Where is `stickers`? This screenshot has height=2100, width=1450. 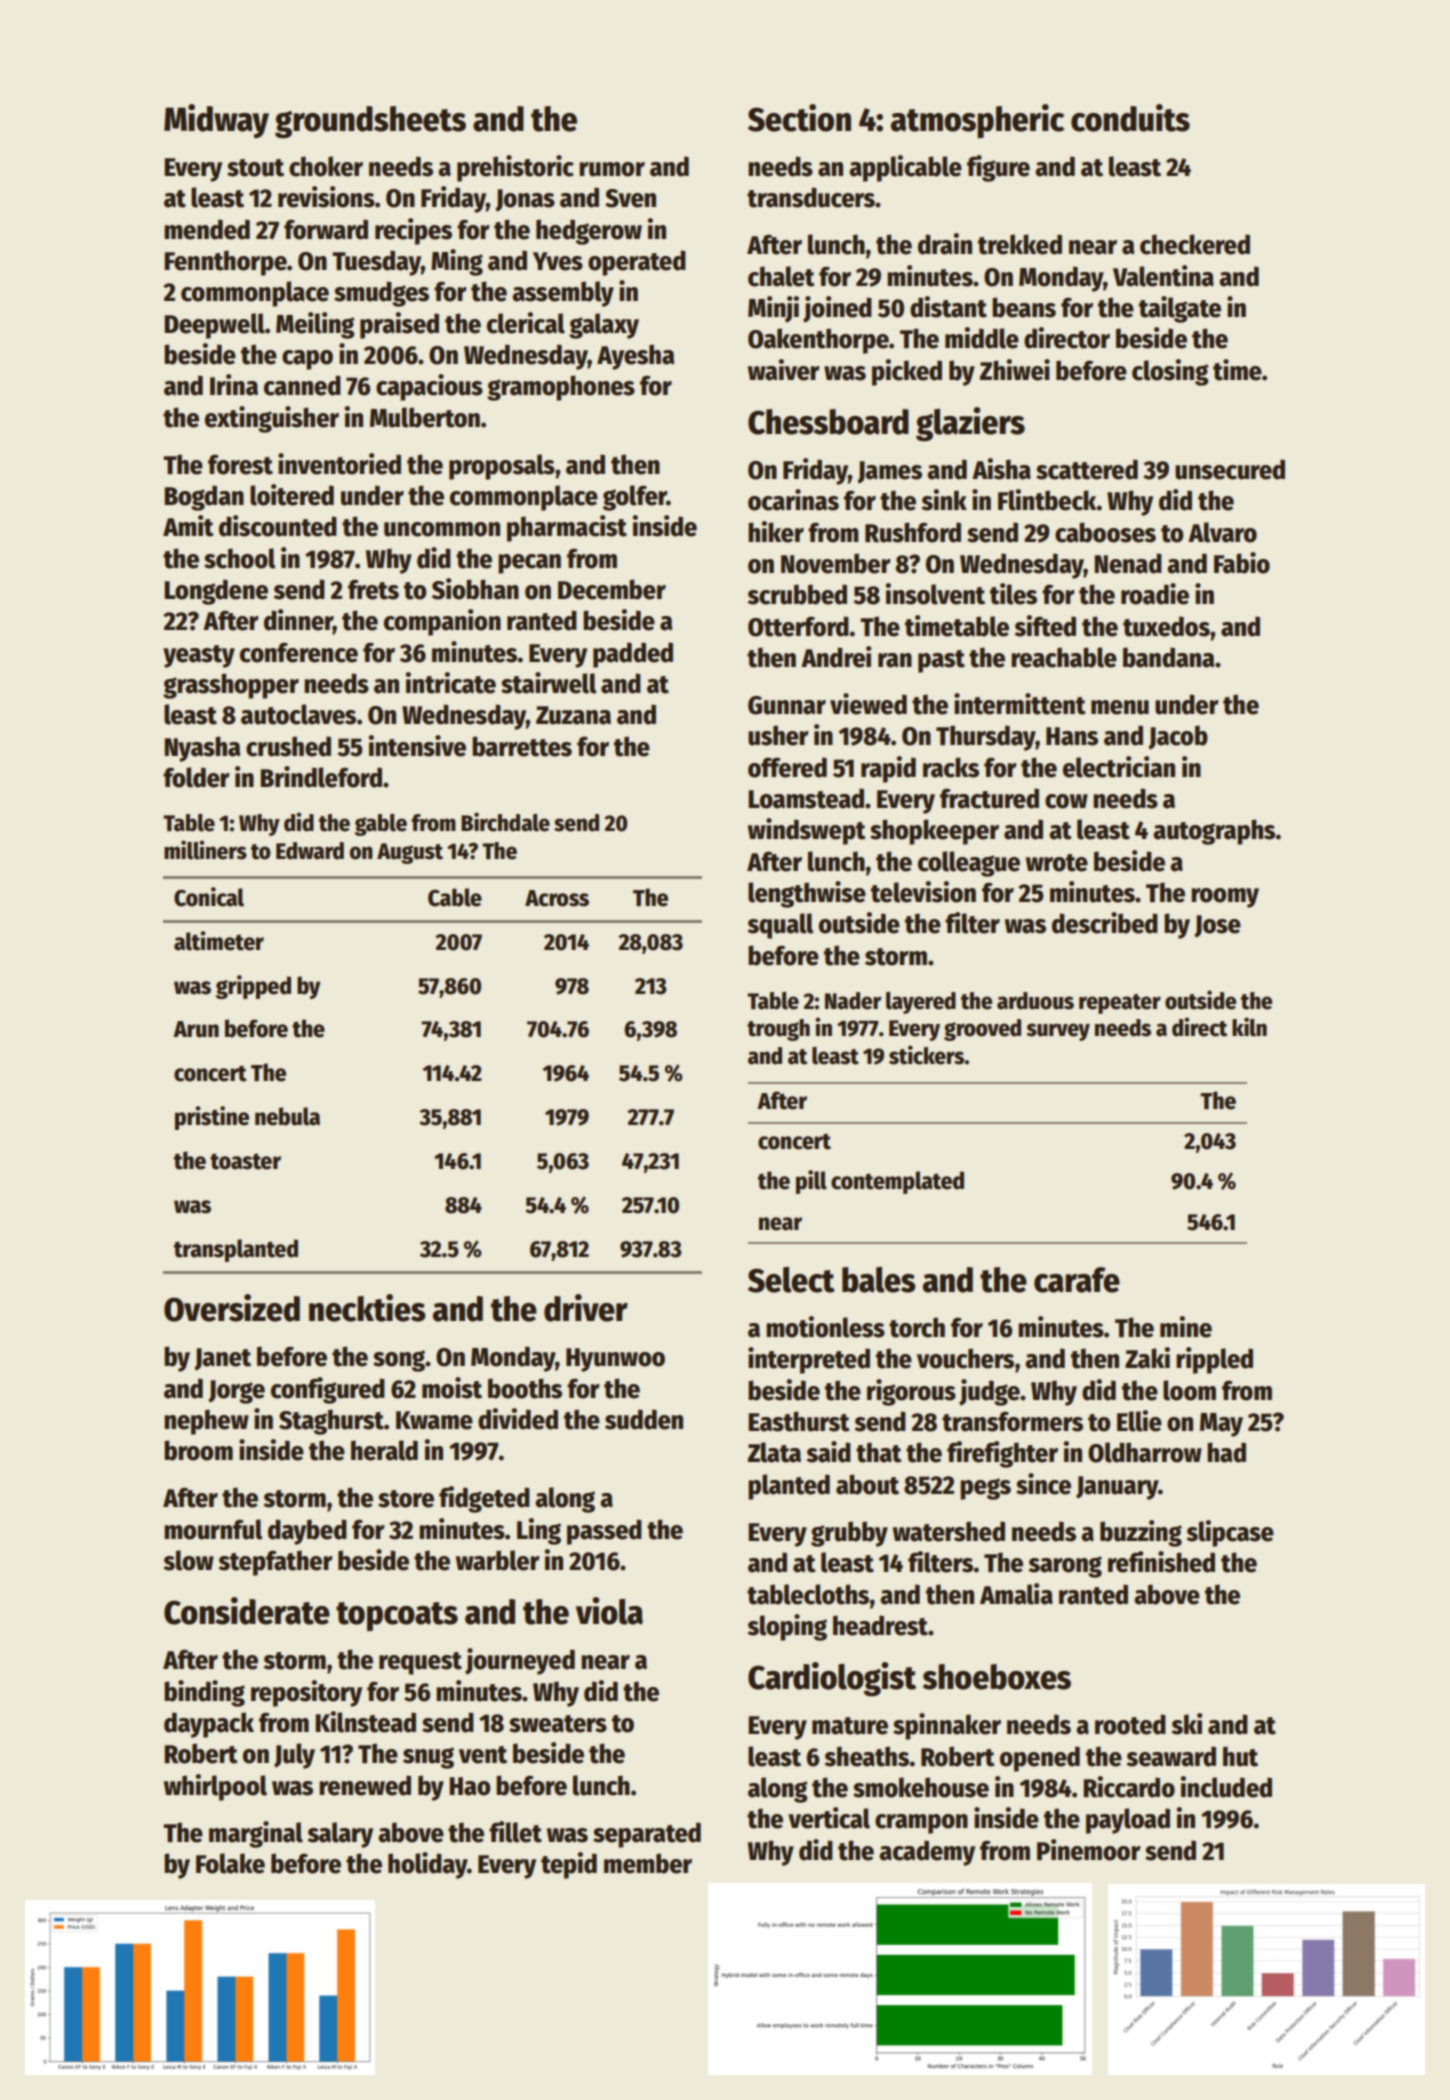
stickers is located at coordinates (926, 1055).
